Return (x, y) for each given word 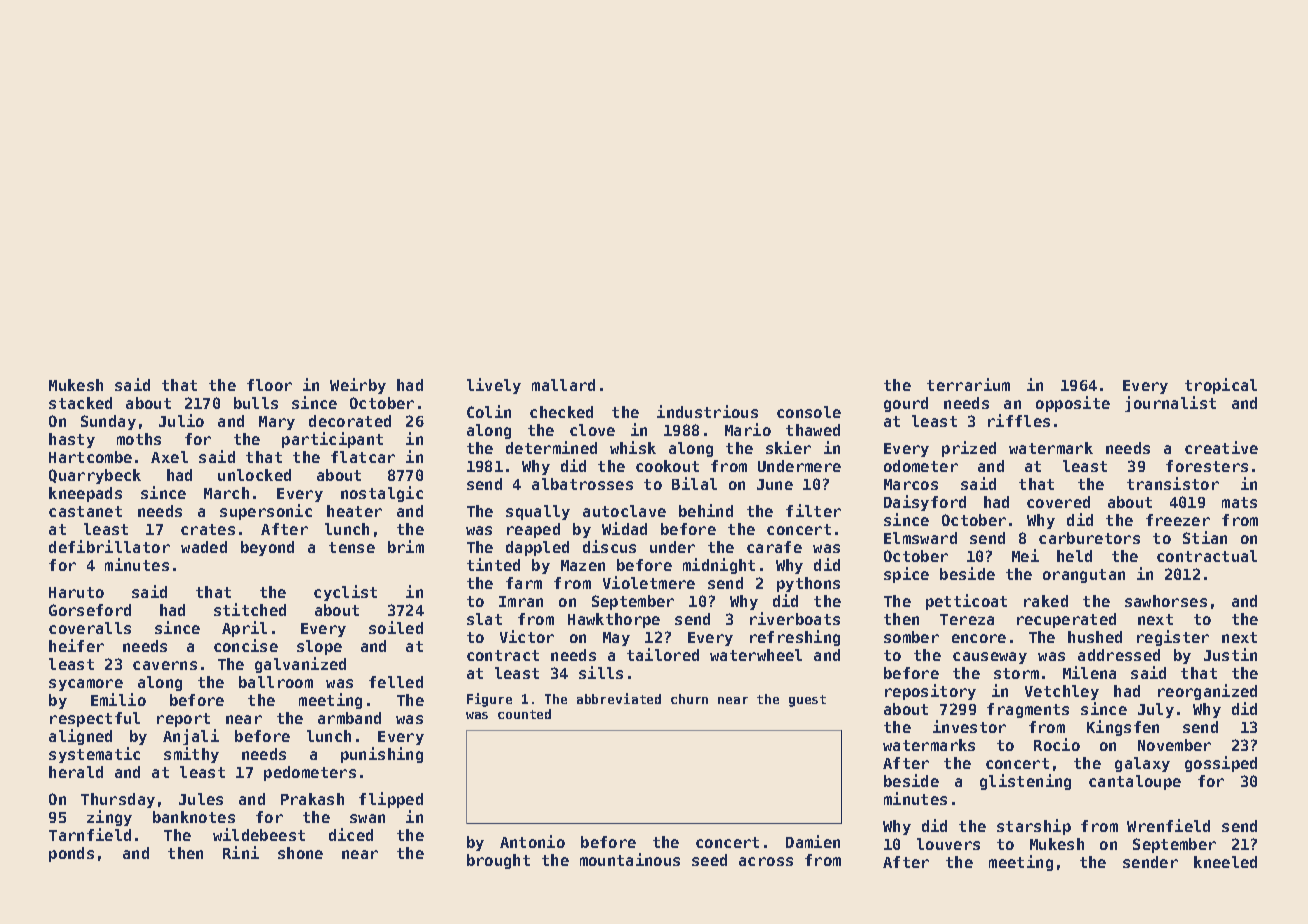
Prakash (312, 799)
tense (352, 547)
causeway (990, 658)
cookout (667, 466)
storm (1016, 673)
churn (689, 699)
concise (246, 645)
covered (1058, 502)
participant (332, 440)
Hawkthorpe (614, 620)
